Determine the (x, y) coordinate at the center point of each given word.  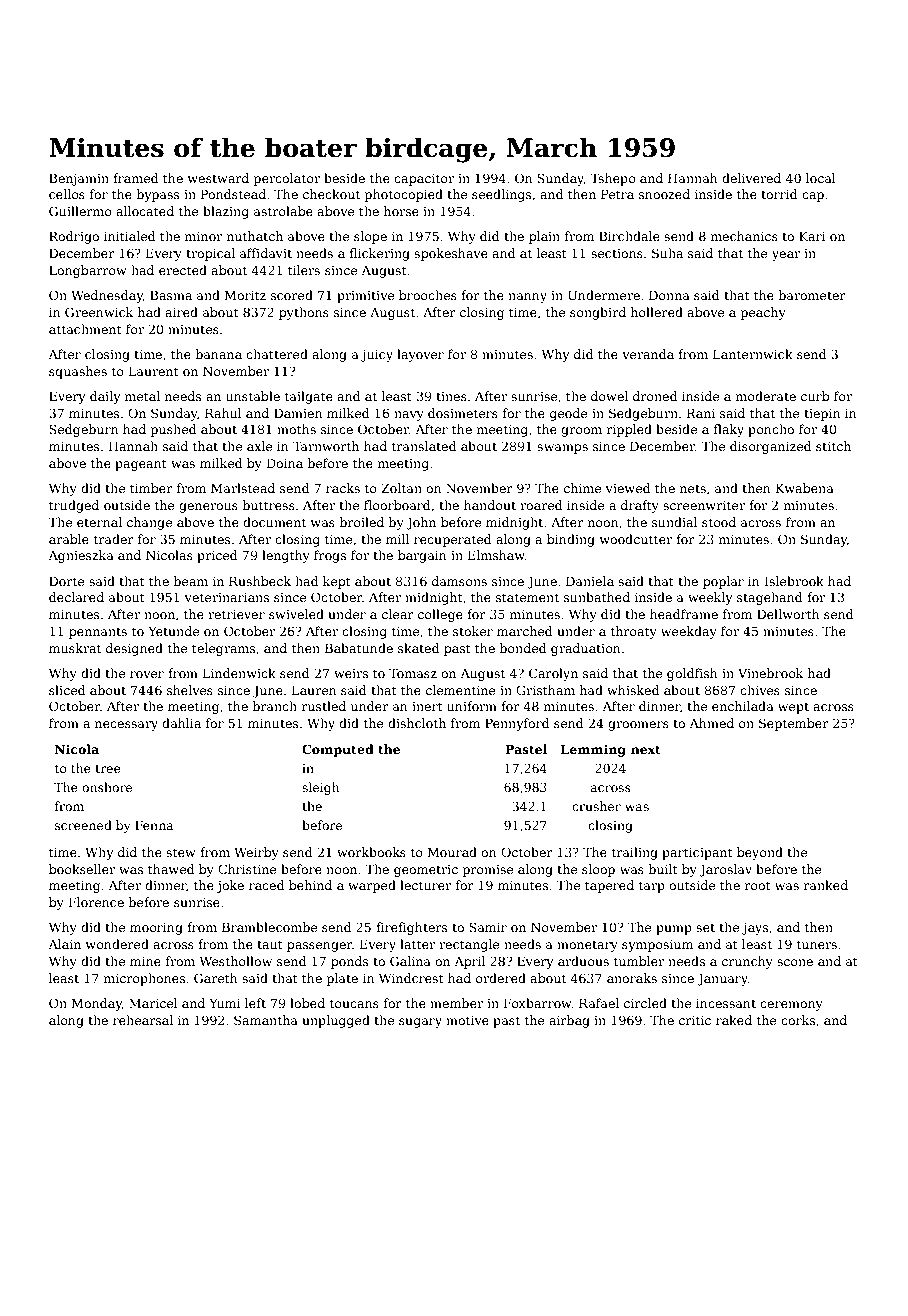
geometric (426, 871)
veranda (648, 354)
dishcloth (417, 723)
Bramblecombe (269, 927)
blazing (226, 212)
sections (617, 253)
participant (697, 854)
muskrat (75, 648)
